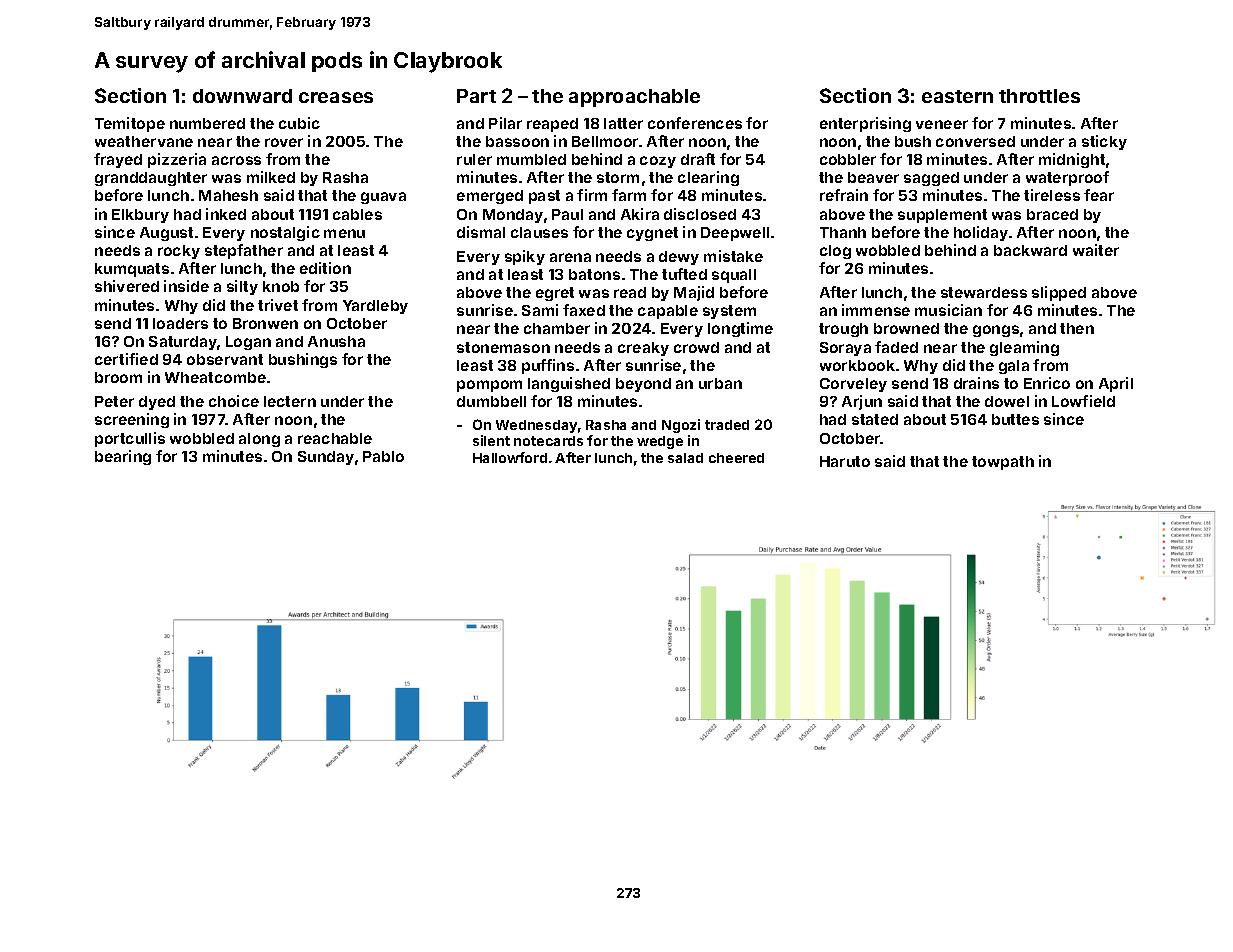 This screenshot has width=1233, height=952. I want to click on menu, so click(344, 233).
